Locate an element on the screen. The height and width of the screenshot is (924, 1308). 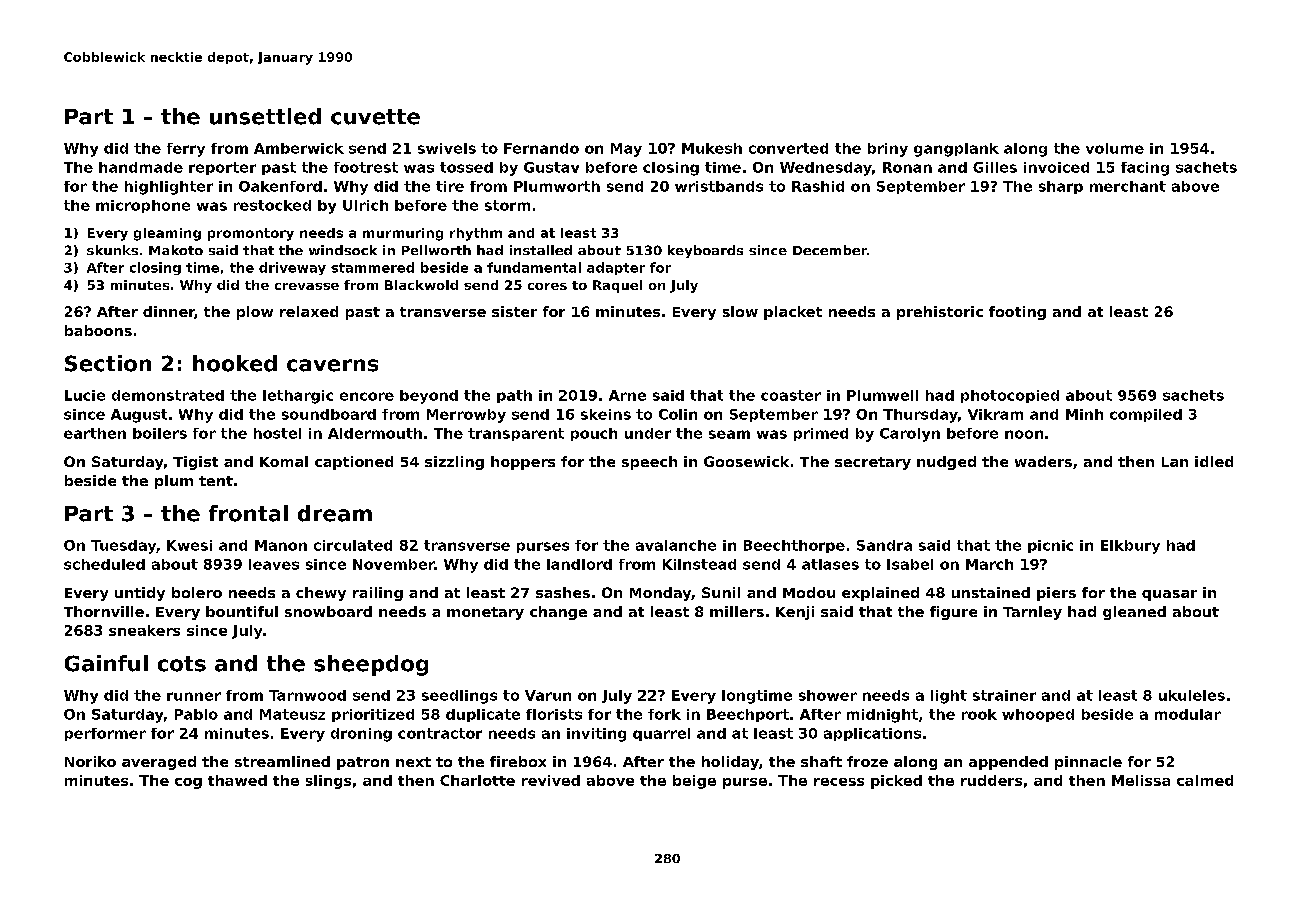
runner is located at coordinates (194, 696).
